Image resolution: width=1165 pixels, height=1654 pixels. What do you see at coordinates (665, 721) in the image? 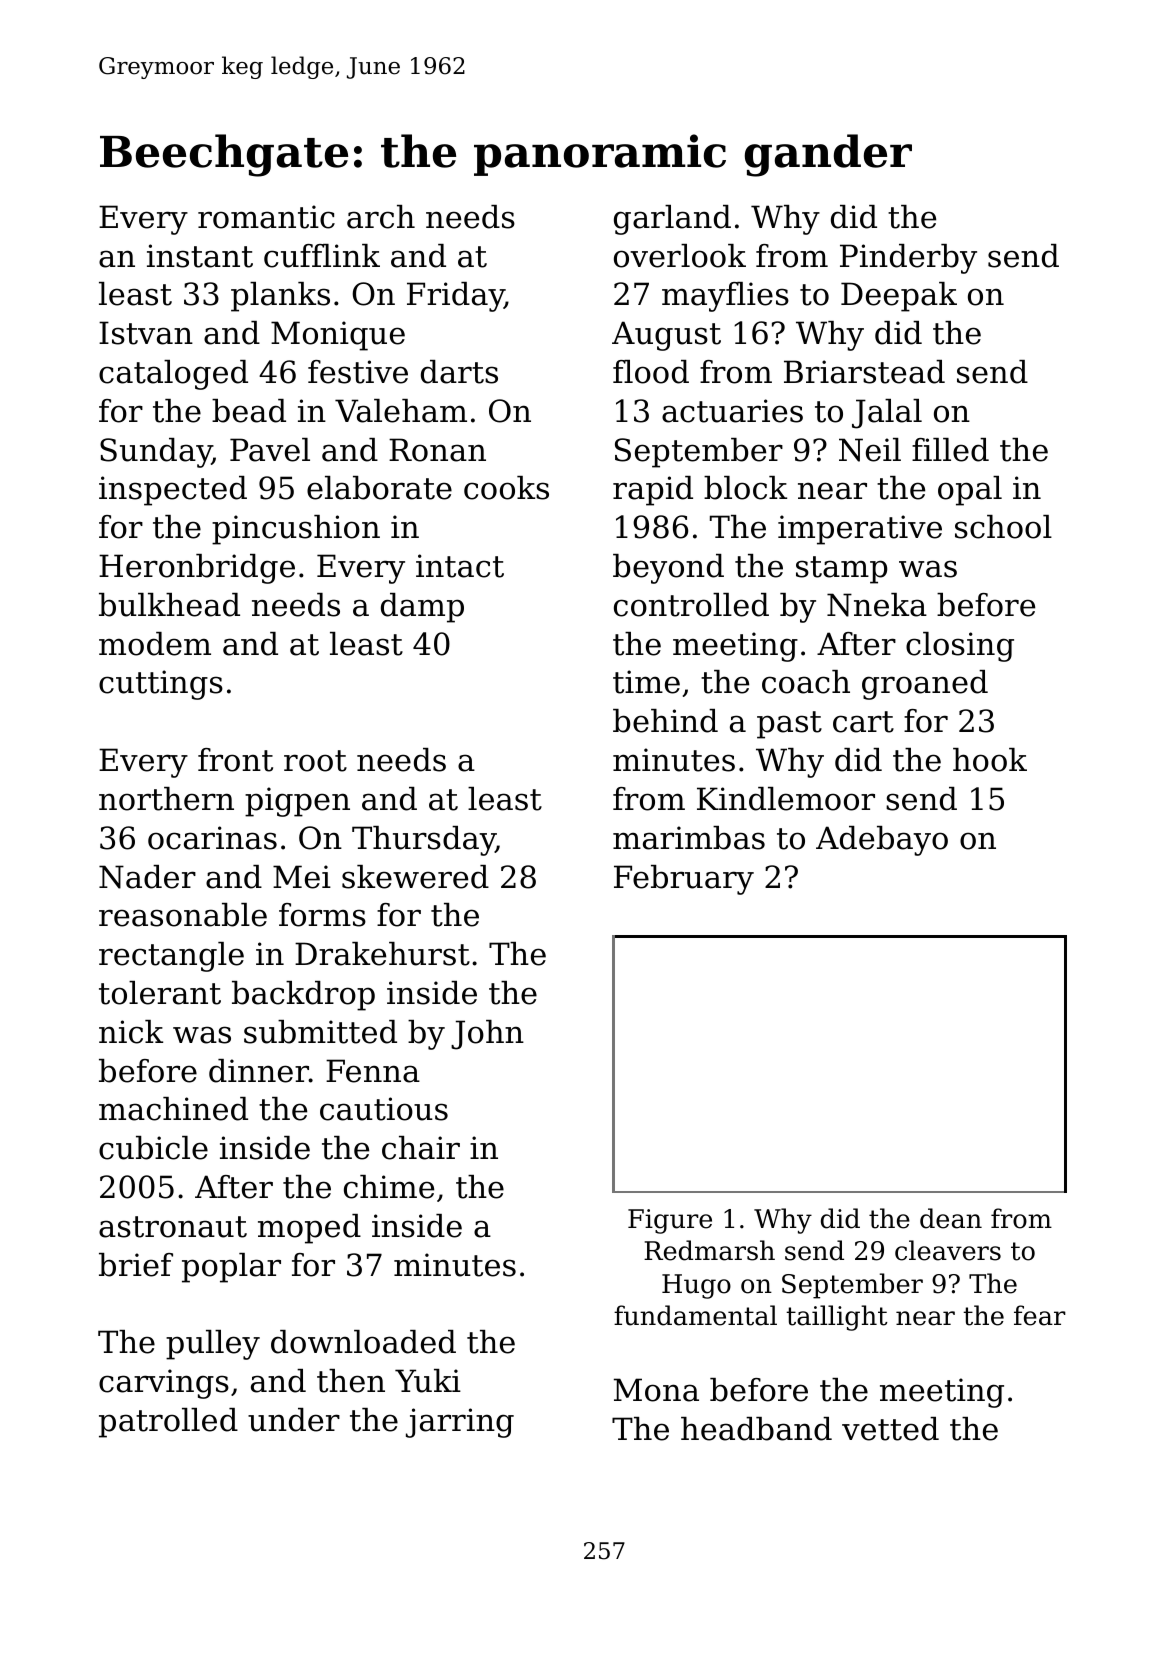
I see `behind` at bounding box center [665, 721].
